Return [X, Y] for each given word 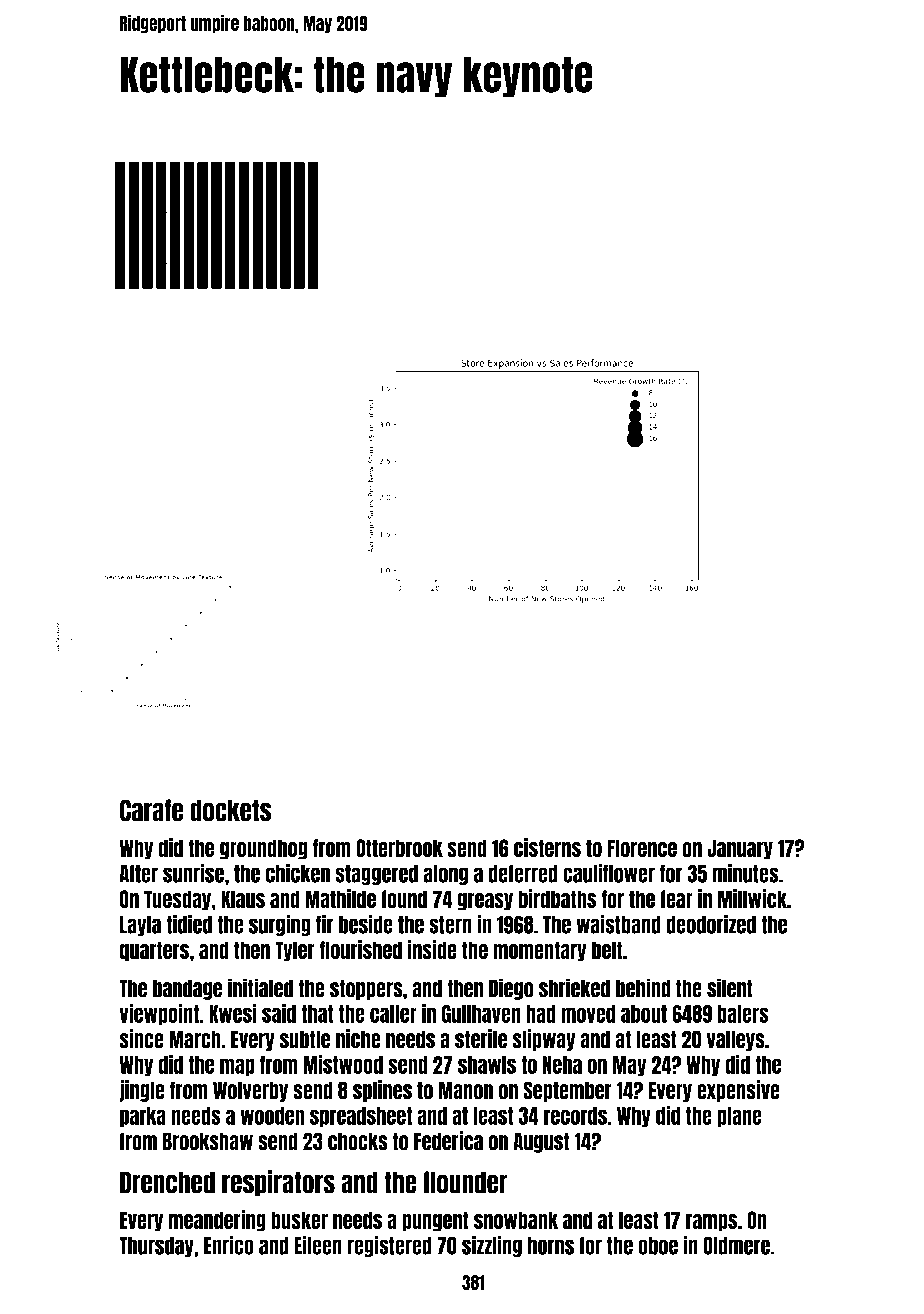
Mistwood [343, 1064]
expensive [738, 1091]
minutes [745, 873]
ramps [712, 1223]
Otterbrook [399, 848]
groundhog [264, 849]
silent [730, 988]
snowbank [516, 1220]
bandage [187, 989]
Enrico [229, 1245]
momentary [540, 951]
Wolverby [250, 1091]
